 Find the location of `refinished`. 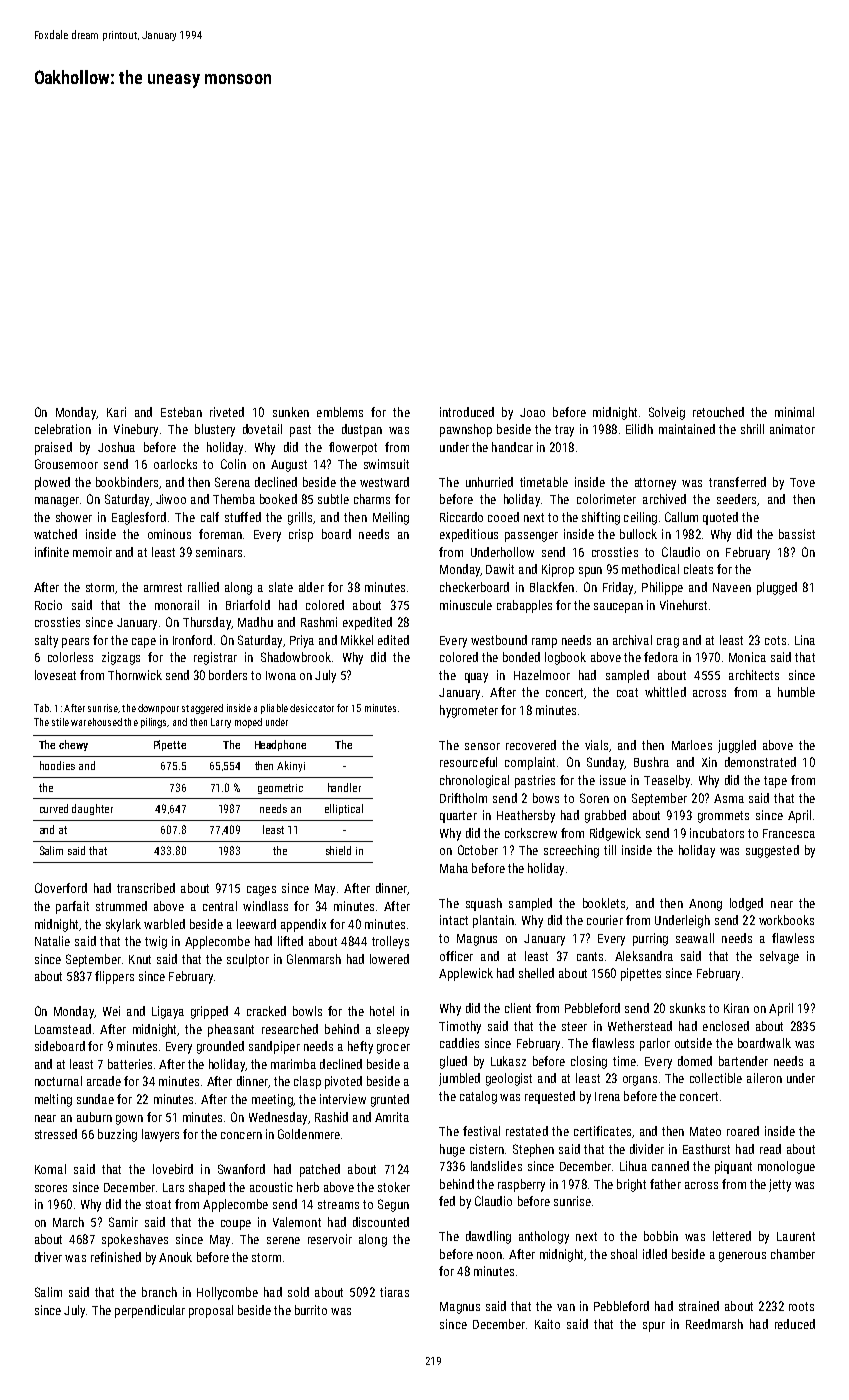

refinished is located at coordinates (116, 1257).
